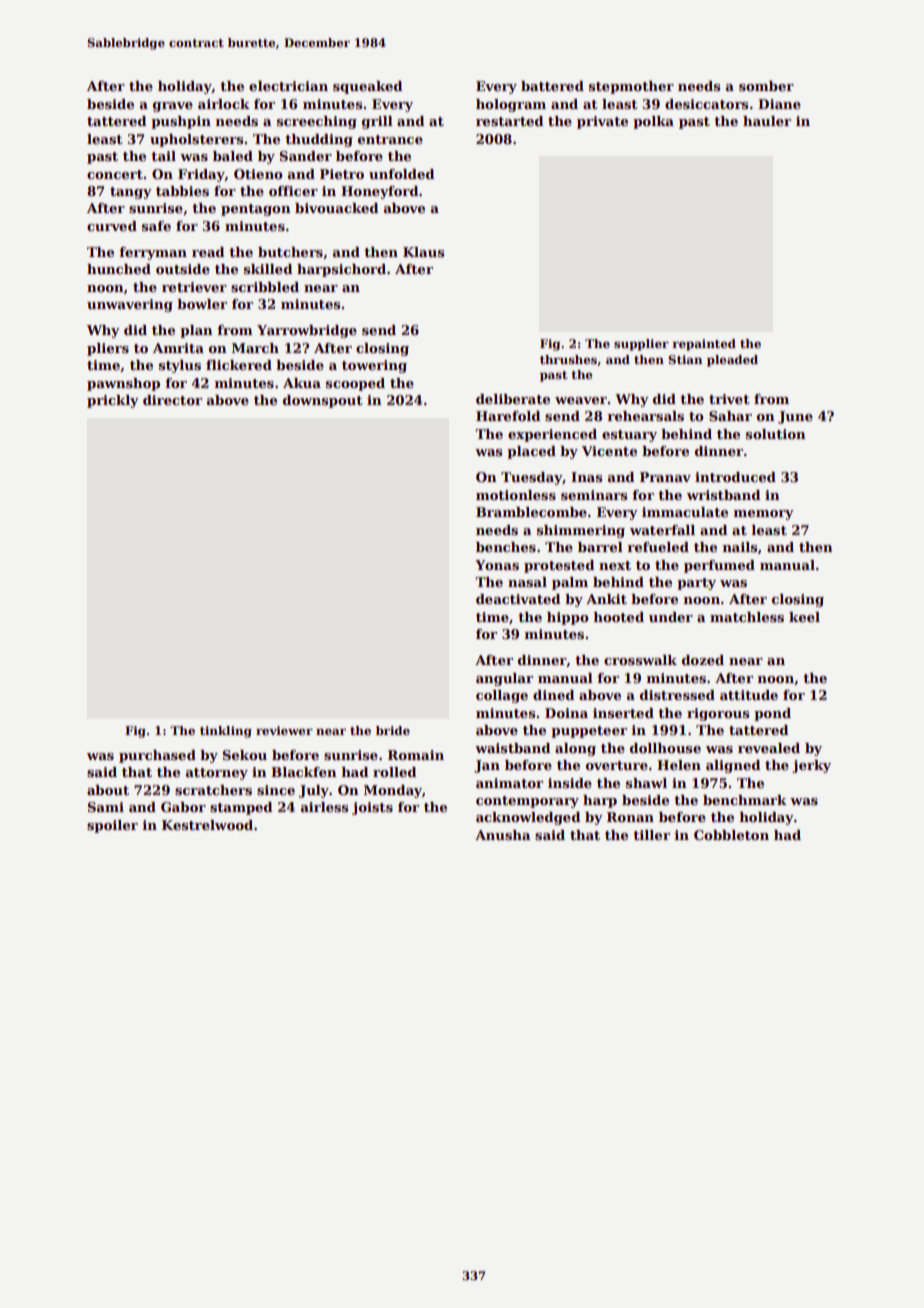 The image size is (924, 1308). What do you see at coordinates (552, 86) in the image?
I see `battered` at bounding box center [552, 86].
